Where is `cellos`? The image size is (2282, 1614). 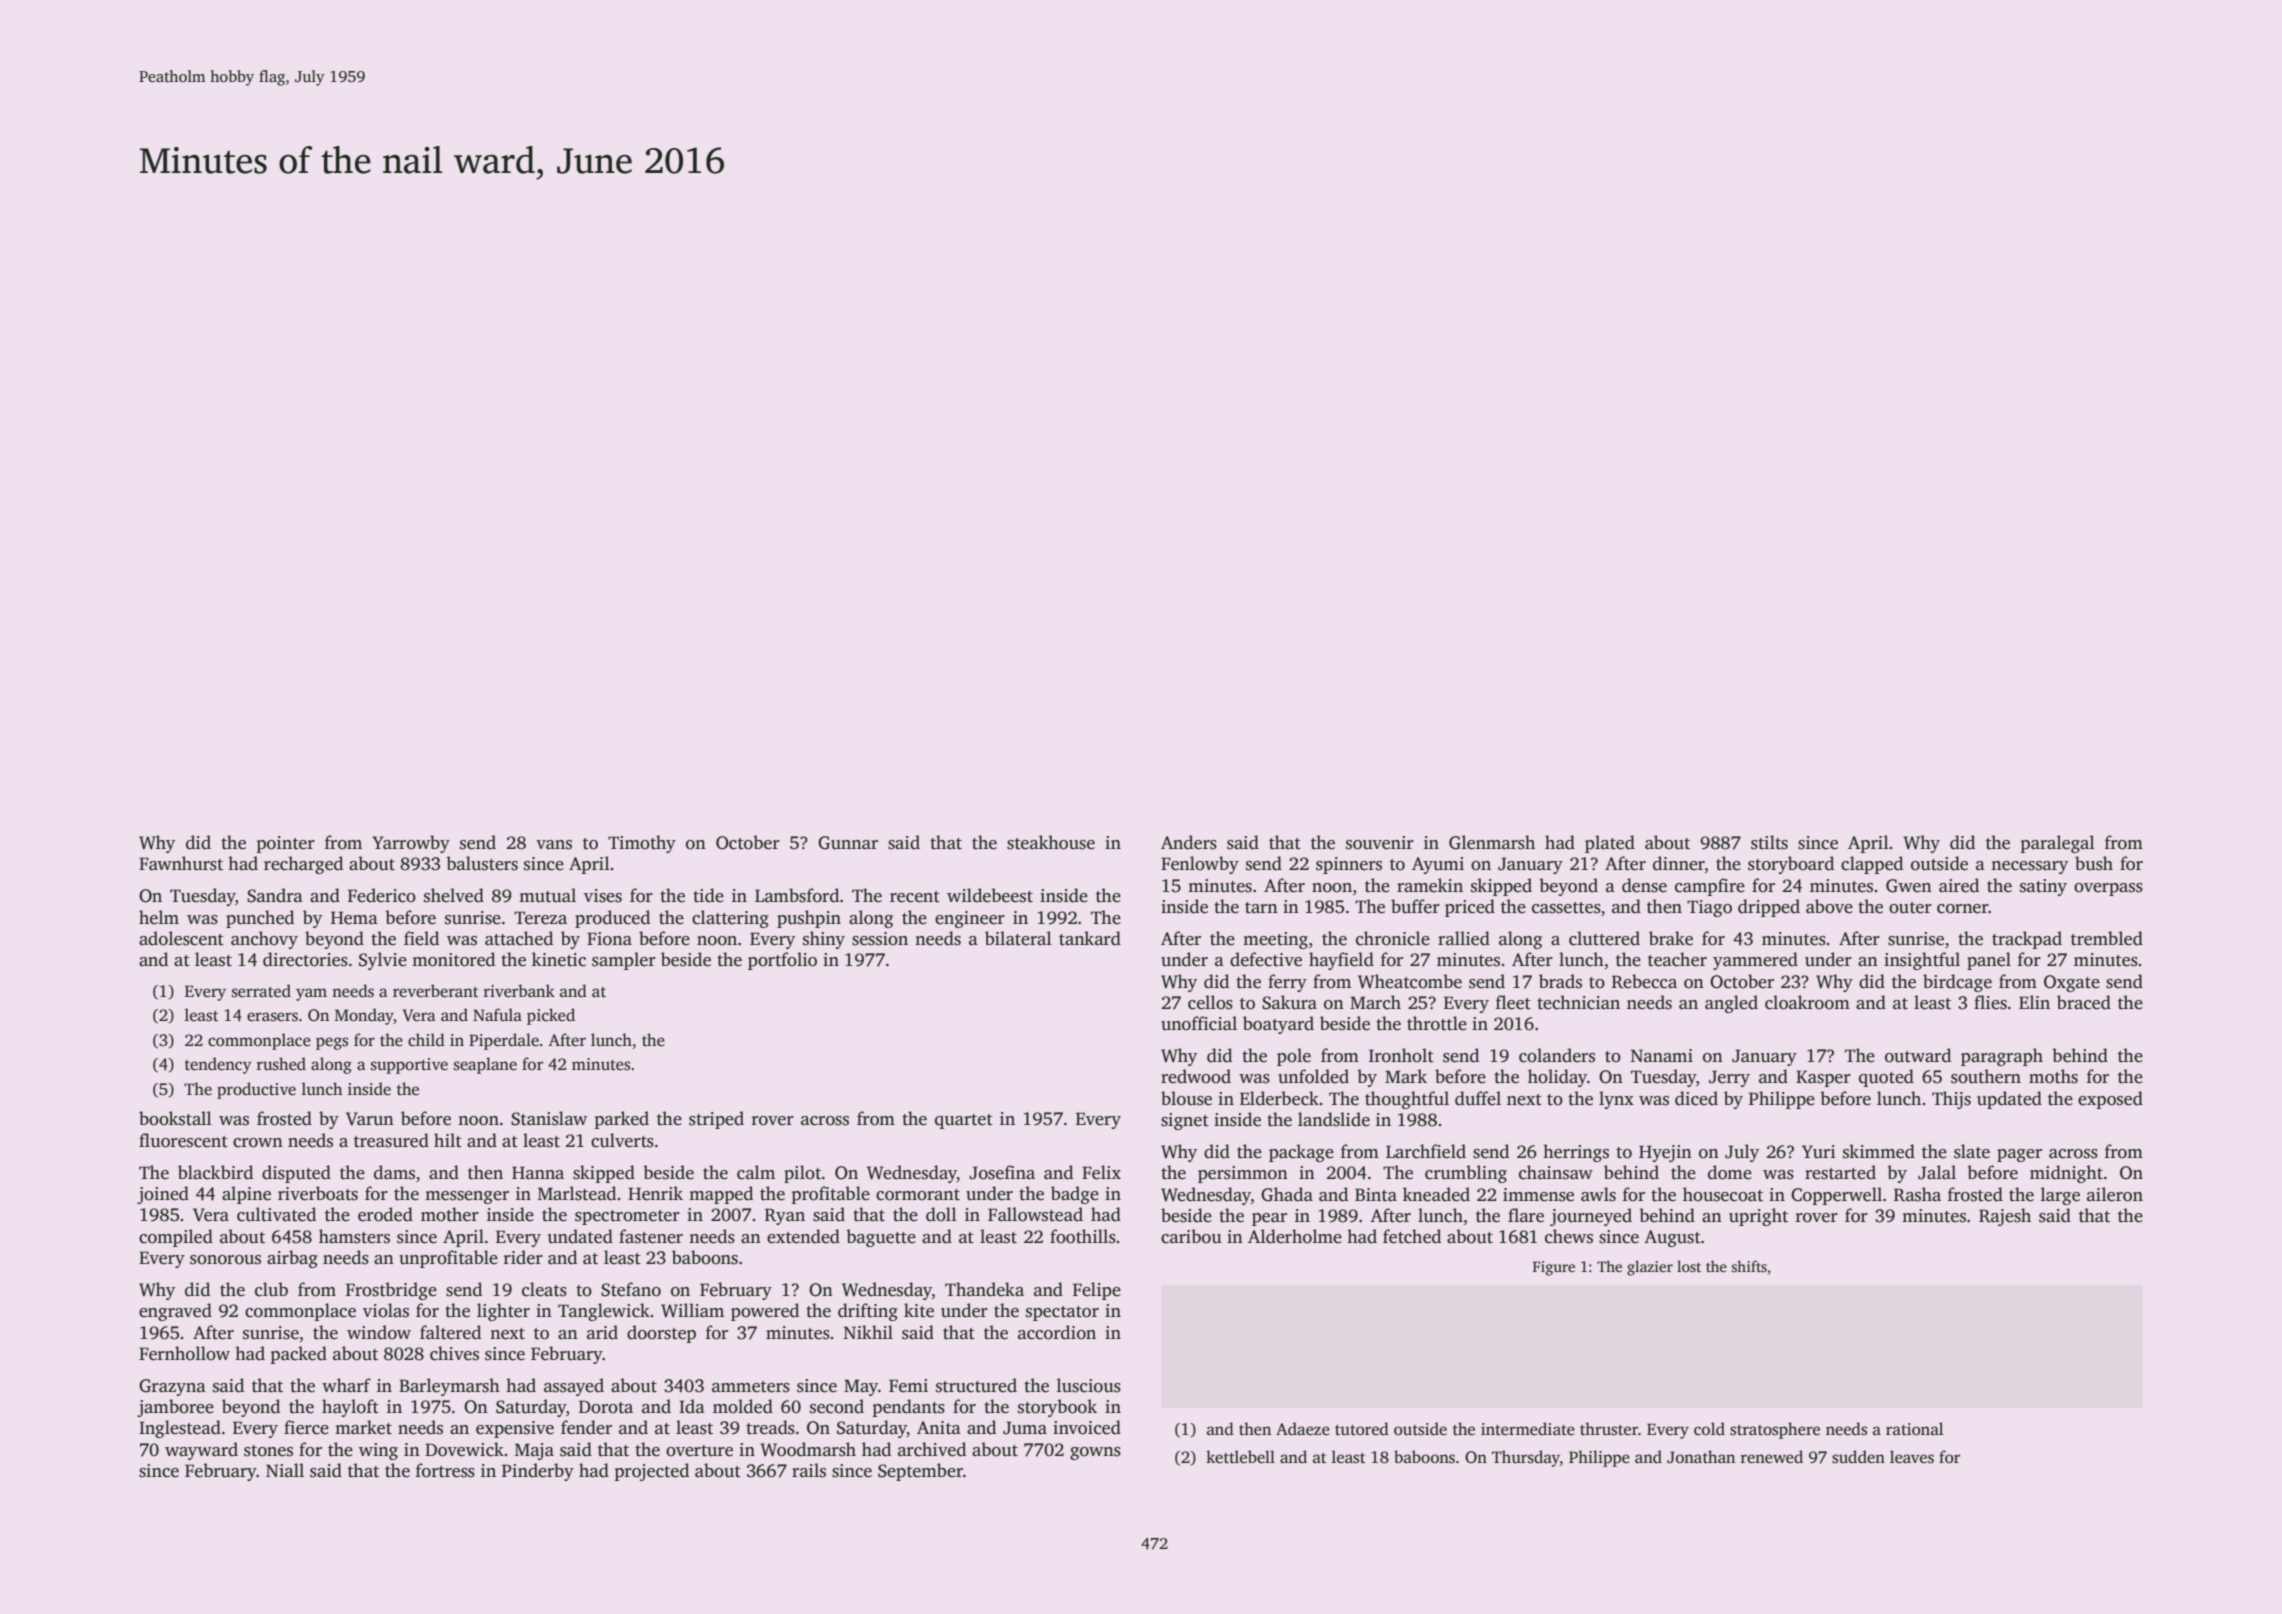
cellos is located at coordinates (1210, 1002).
